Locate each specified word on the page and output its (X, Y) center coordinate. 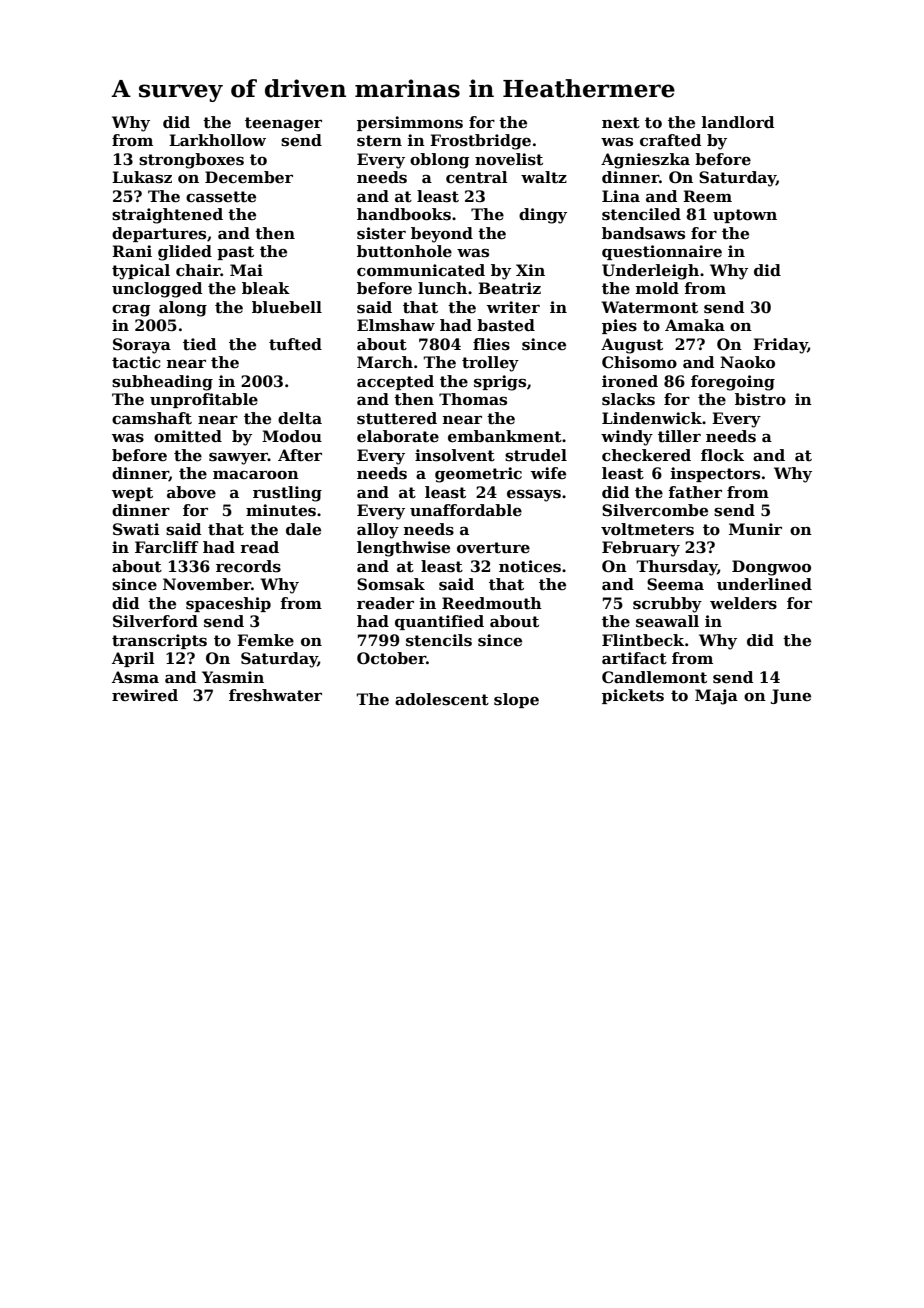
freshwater (275, 695)
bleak (266, 288)
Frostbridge (480, 142)
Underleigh (650, 272)
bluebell (287, 307)
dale (303, 529)
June (791, 696)
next (621, 123)
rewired (145, 695)
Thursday (676, 568)
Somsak (391, 584)
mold (657, 288)
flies (491, 344)
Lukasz (142, 177)
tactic (136, 362)
